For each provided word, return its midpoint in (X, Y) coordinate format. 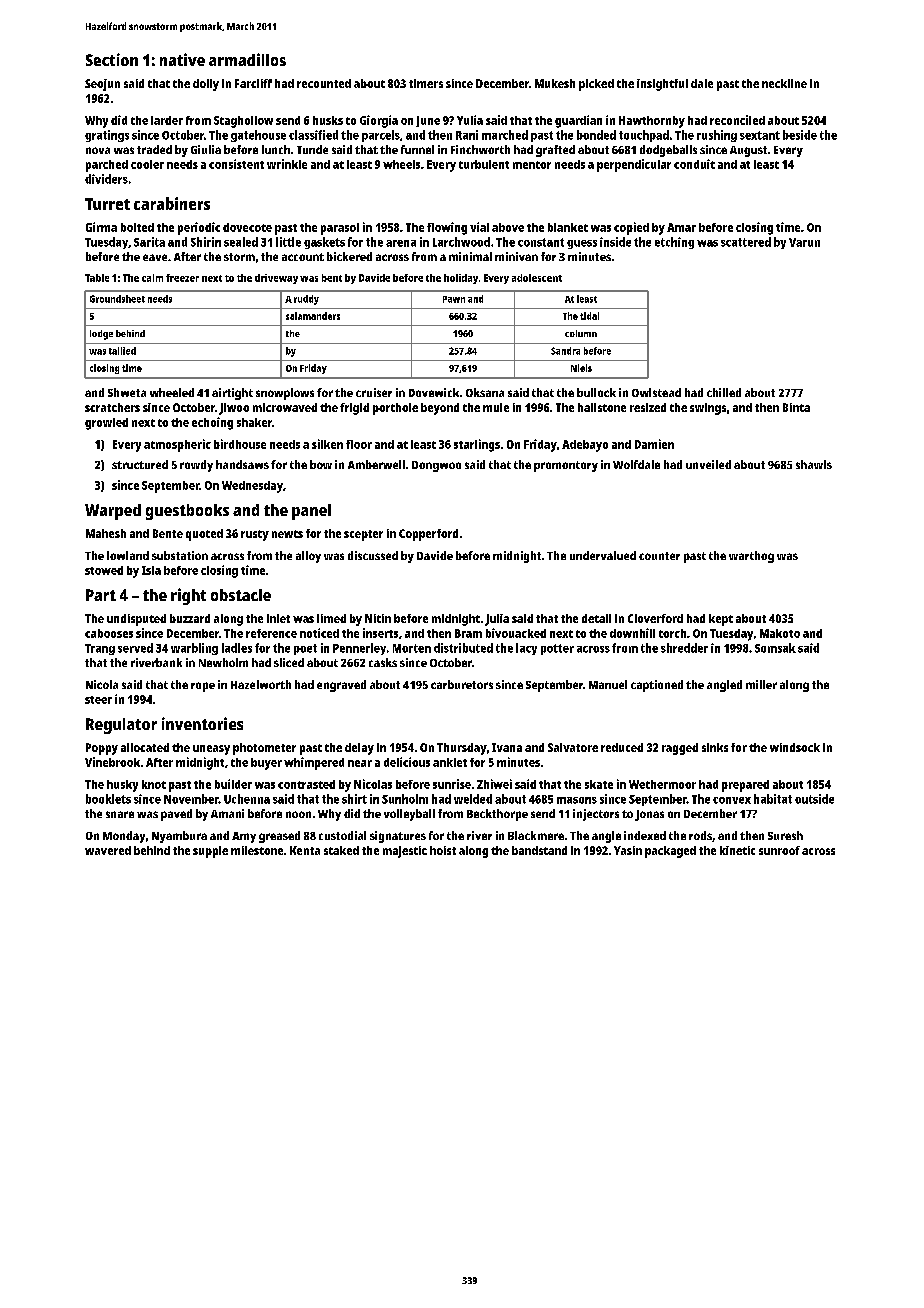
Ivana (507, 747)
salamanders (313, 316)
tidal (589, 316)
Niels (581, 368)
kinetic (737, 850)
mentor (532, 165)
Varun (804, 242)
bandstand (539, 850)
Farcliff (253, 83)
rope (203, 687)
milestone (257, 850)
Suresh (785, 835)
